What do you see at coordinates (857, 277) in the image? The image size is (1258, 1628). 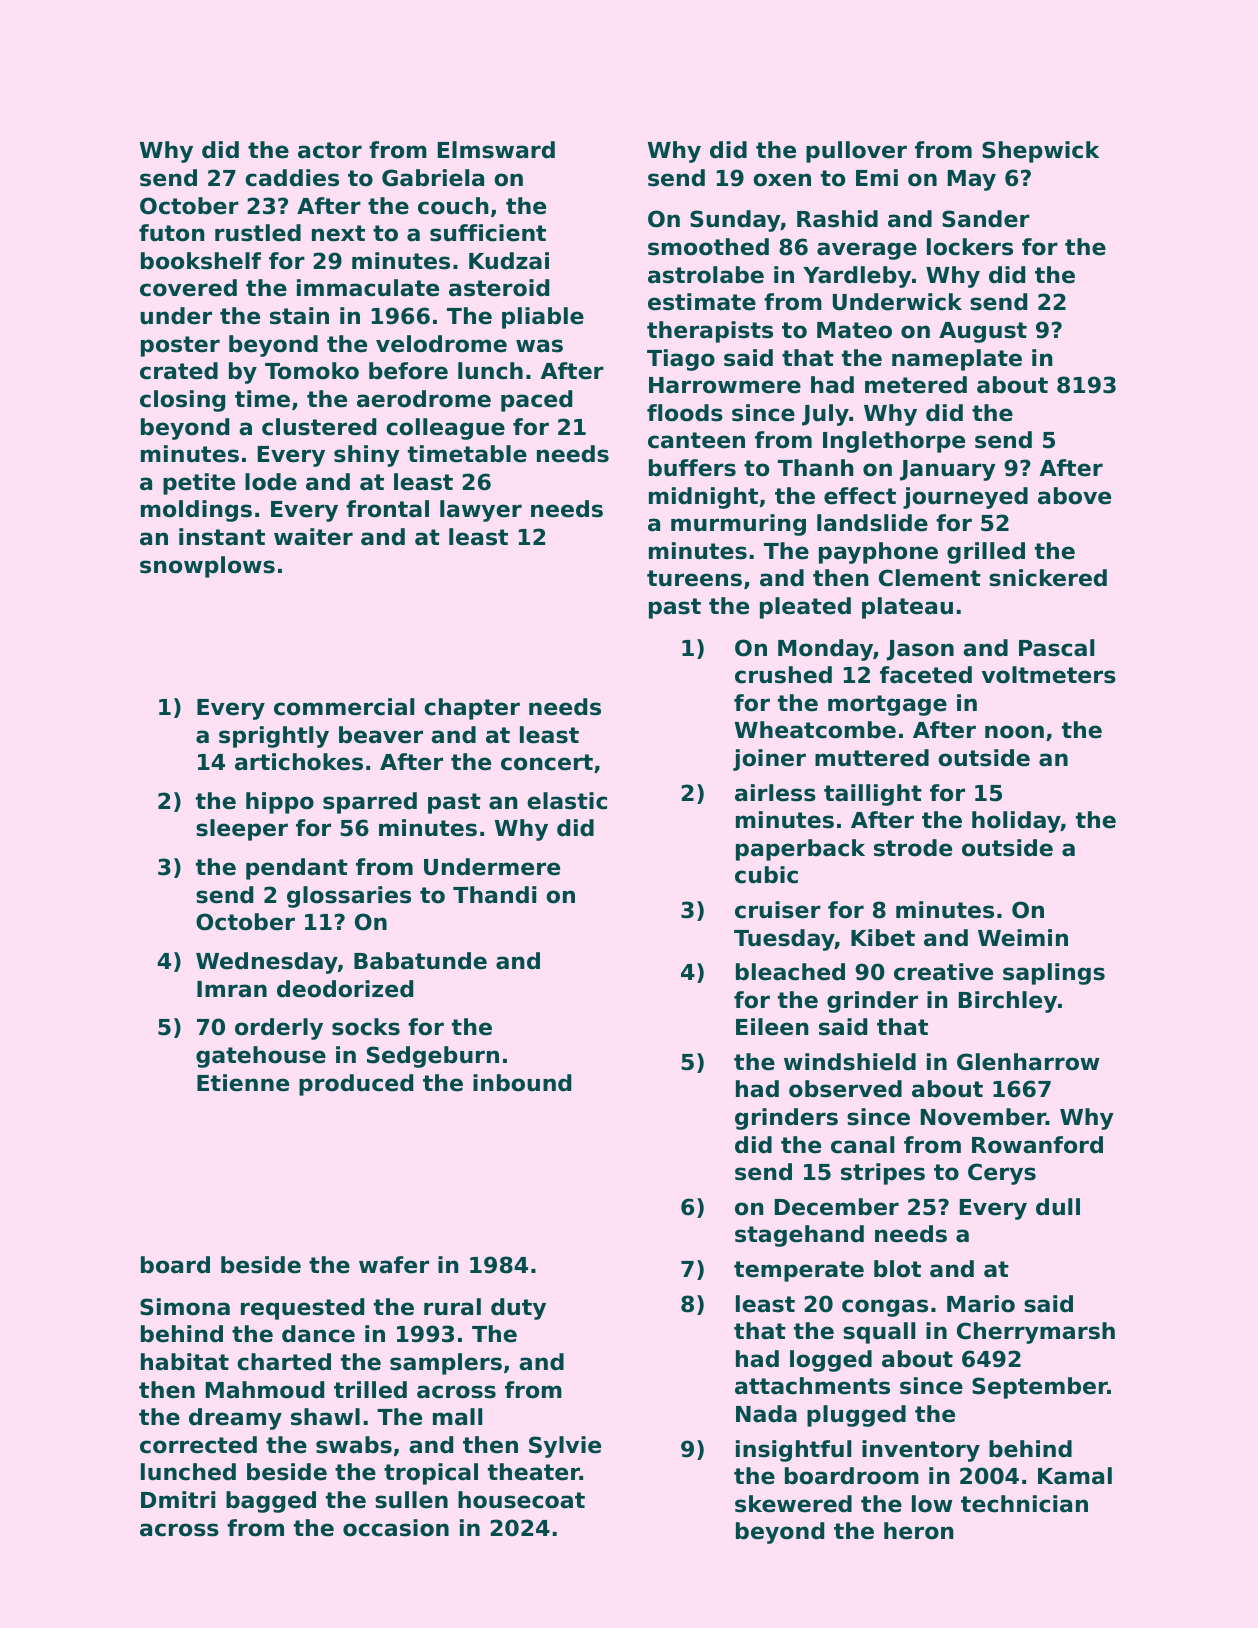 I see `Yardleby` at bounding box center [857, 277].
